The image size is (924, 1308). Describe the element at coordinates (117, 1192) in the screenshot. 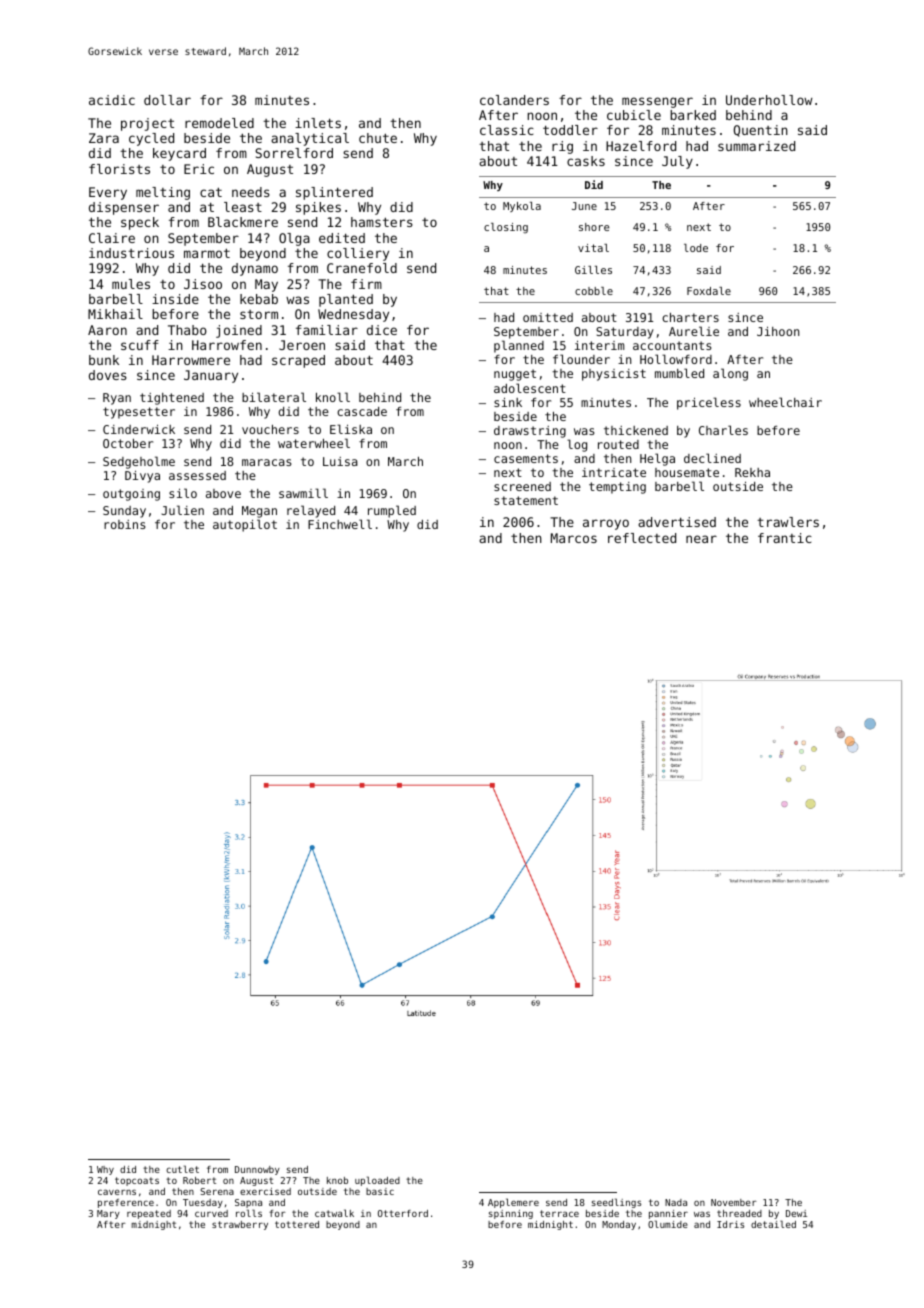

I see `caverns` at that location.
